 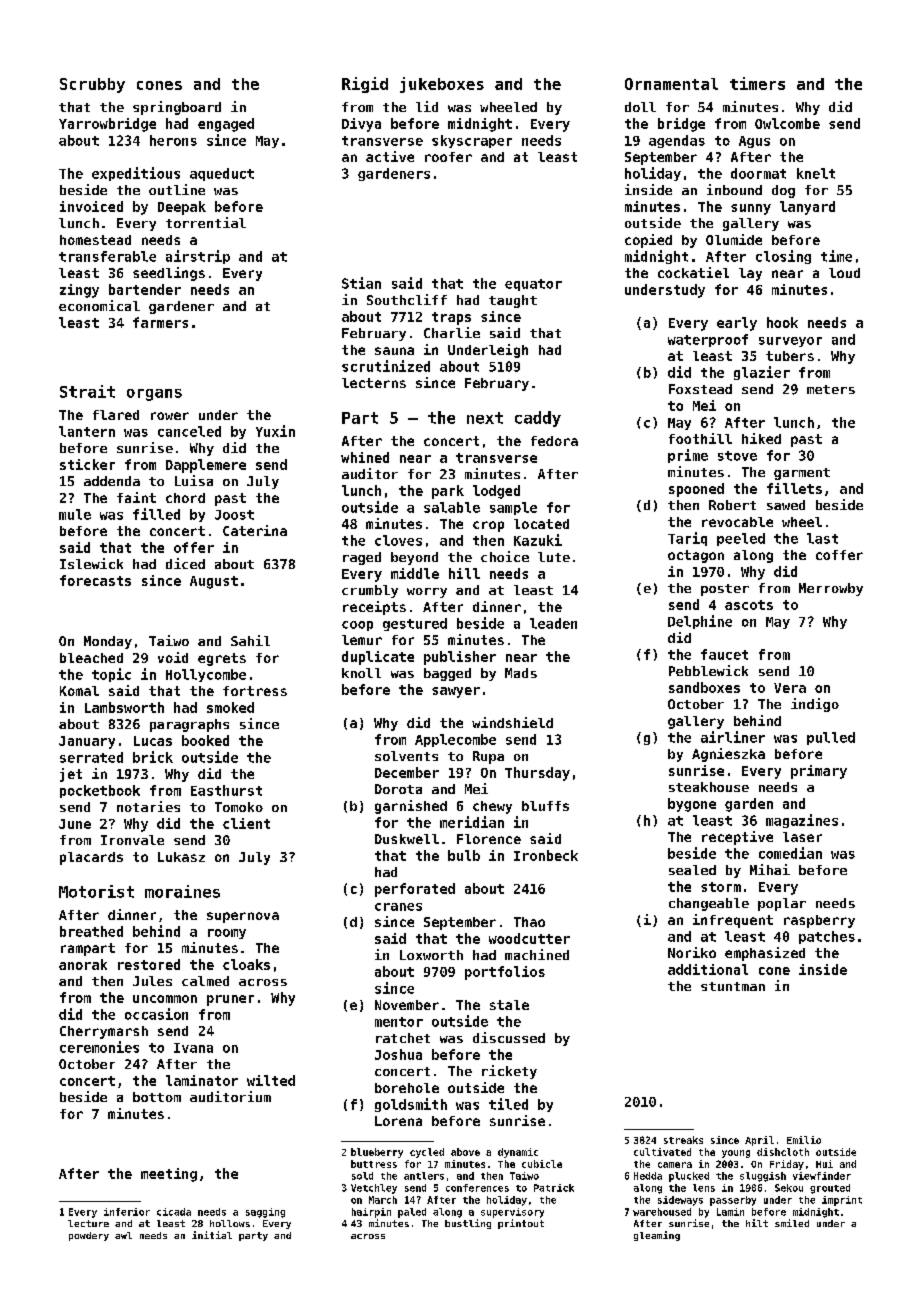 I want to click on Foxstead, so click(x=700, y=389).
